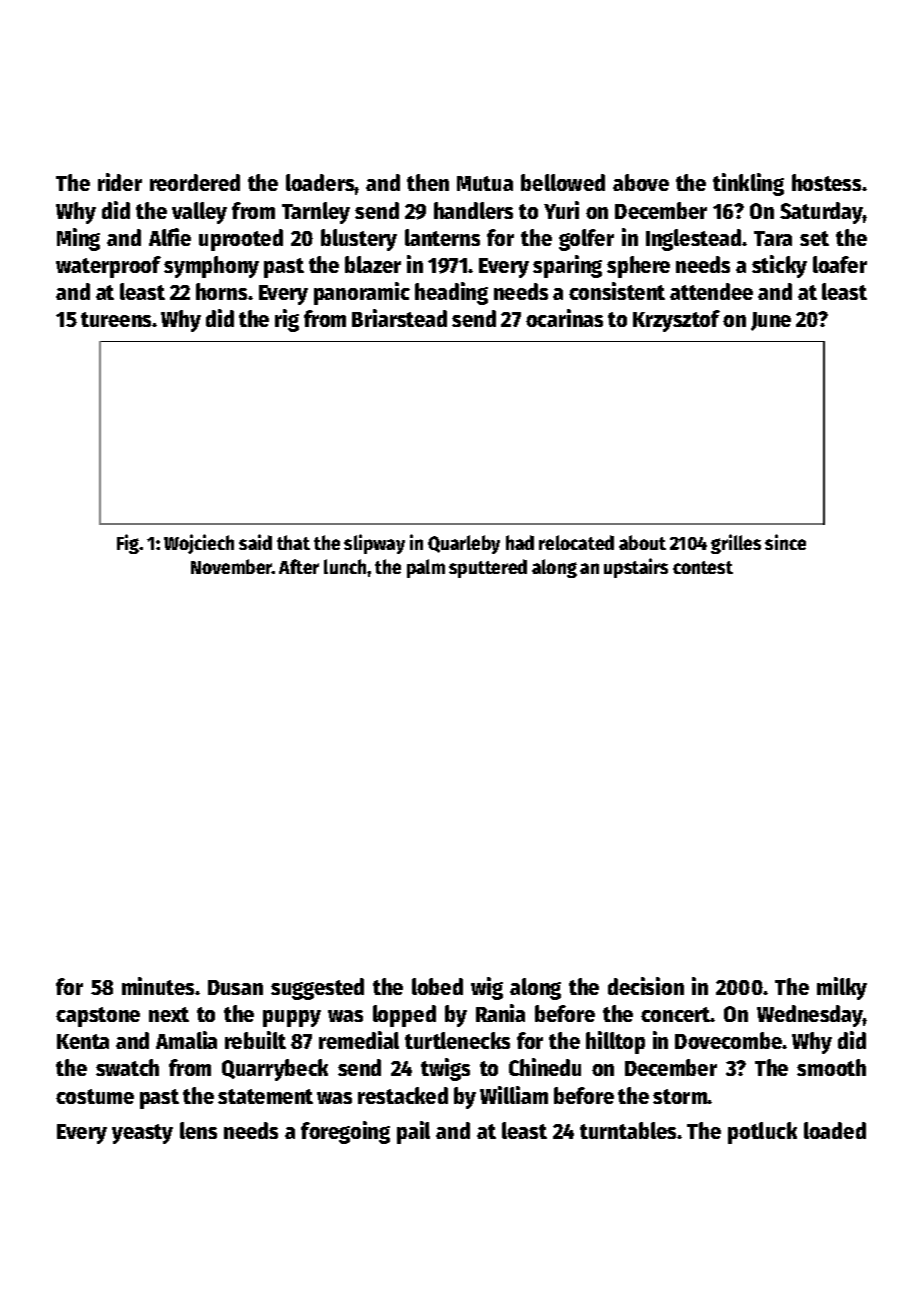 The height and width of the screenshot is (1311, 924). What do you see at coordinates (748, 184) in the screenshot?
I see `tinkling` at bounding box center [748, 184].
